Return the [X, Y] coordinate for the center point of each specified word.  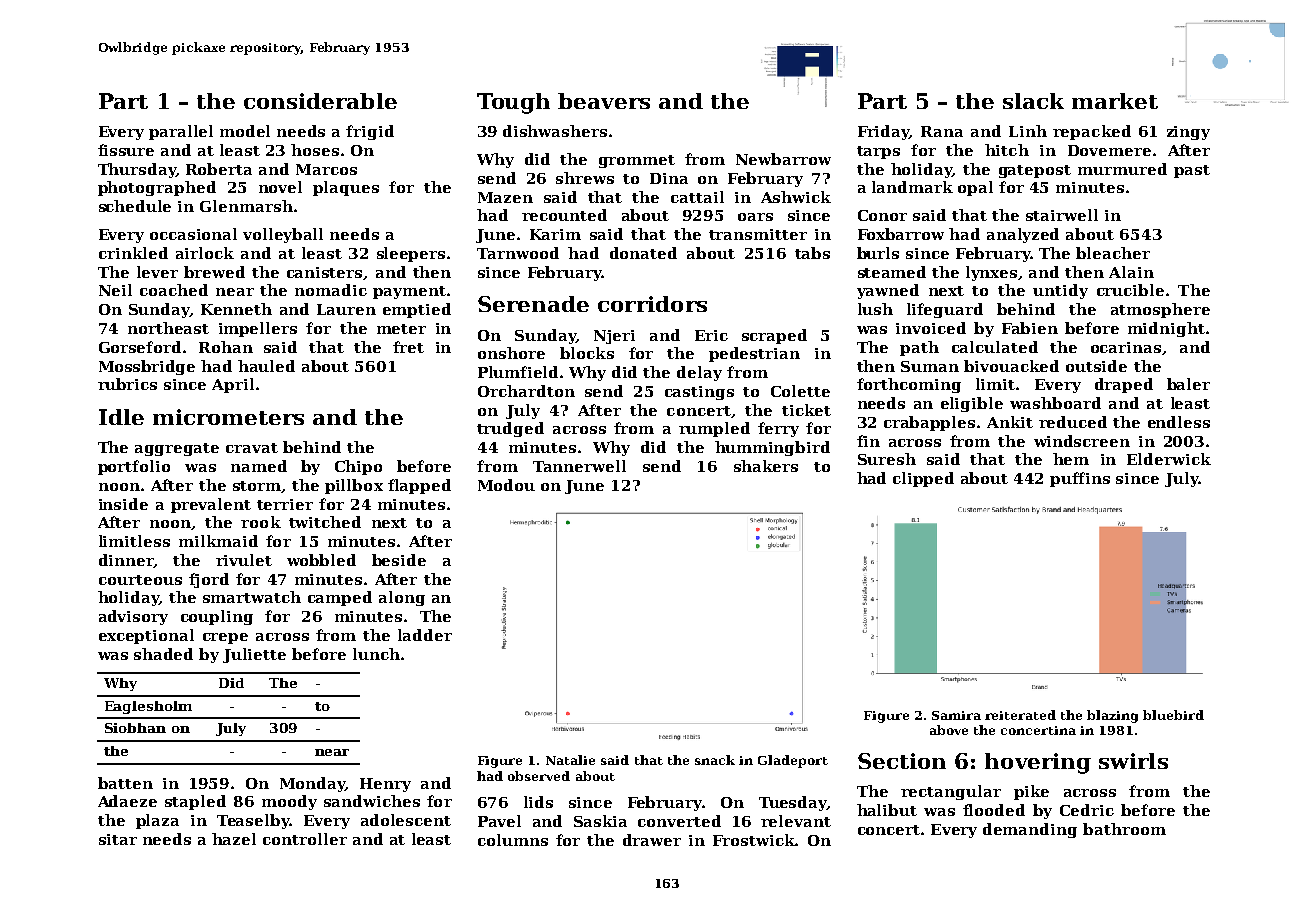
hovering [1038, 763]
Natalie [570, 760]
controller [305, 839]
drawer [652, 840]
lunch [376, 654]
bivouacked [1011, 366]
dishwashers [555, 131]
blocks [587, 353]
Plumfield [518, 372]
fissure [126, 150]
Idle [121, 417]
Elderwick [1169, 459]
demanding [1030, 830]
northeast [168, 328]
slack [1033, 101]
